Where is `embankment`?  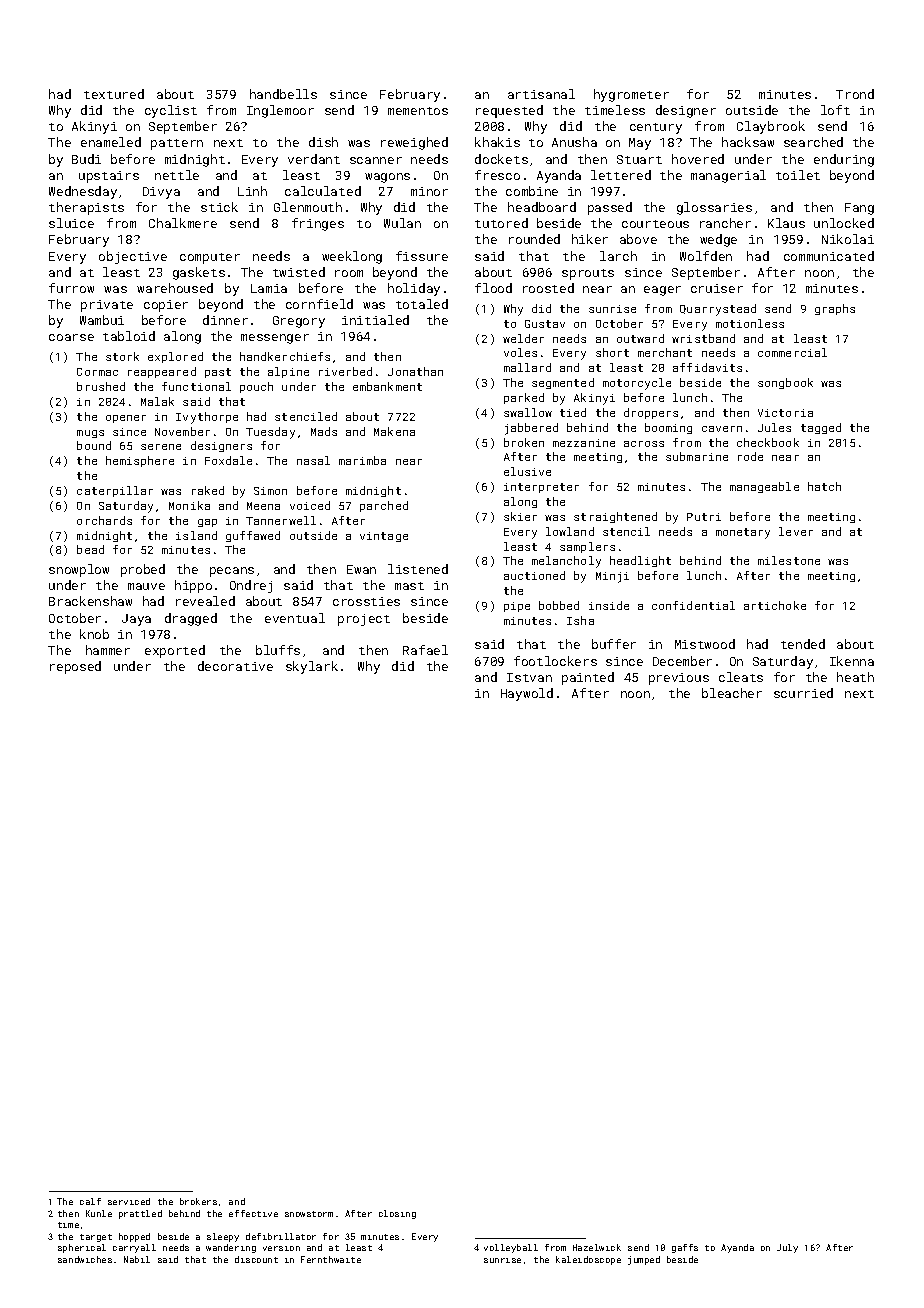
embankment is located at coordinates (387, 386).
